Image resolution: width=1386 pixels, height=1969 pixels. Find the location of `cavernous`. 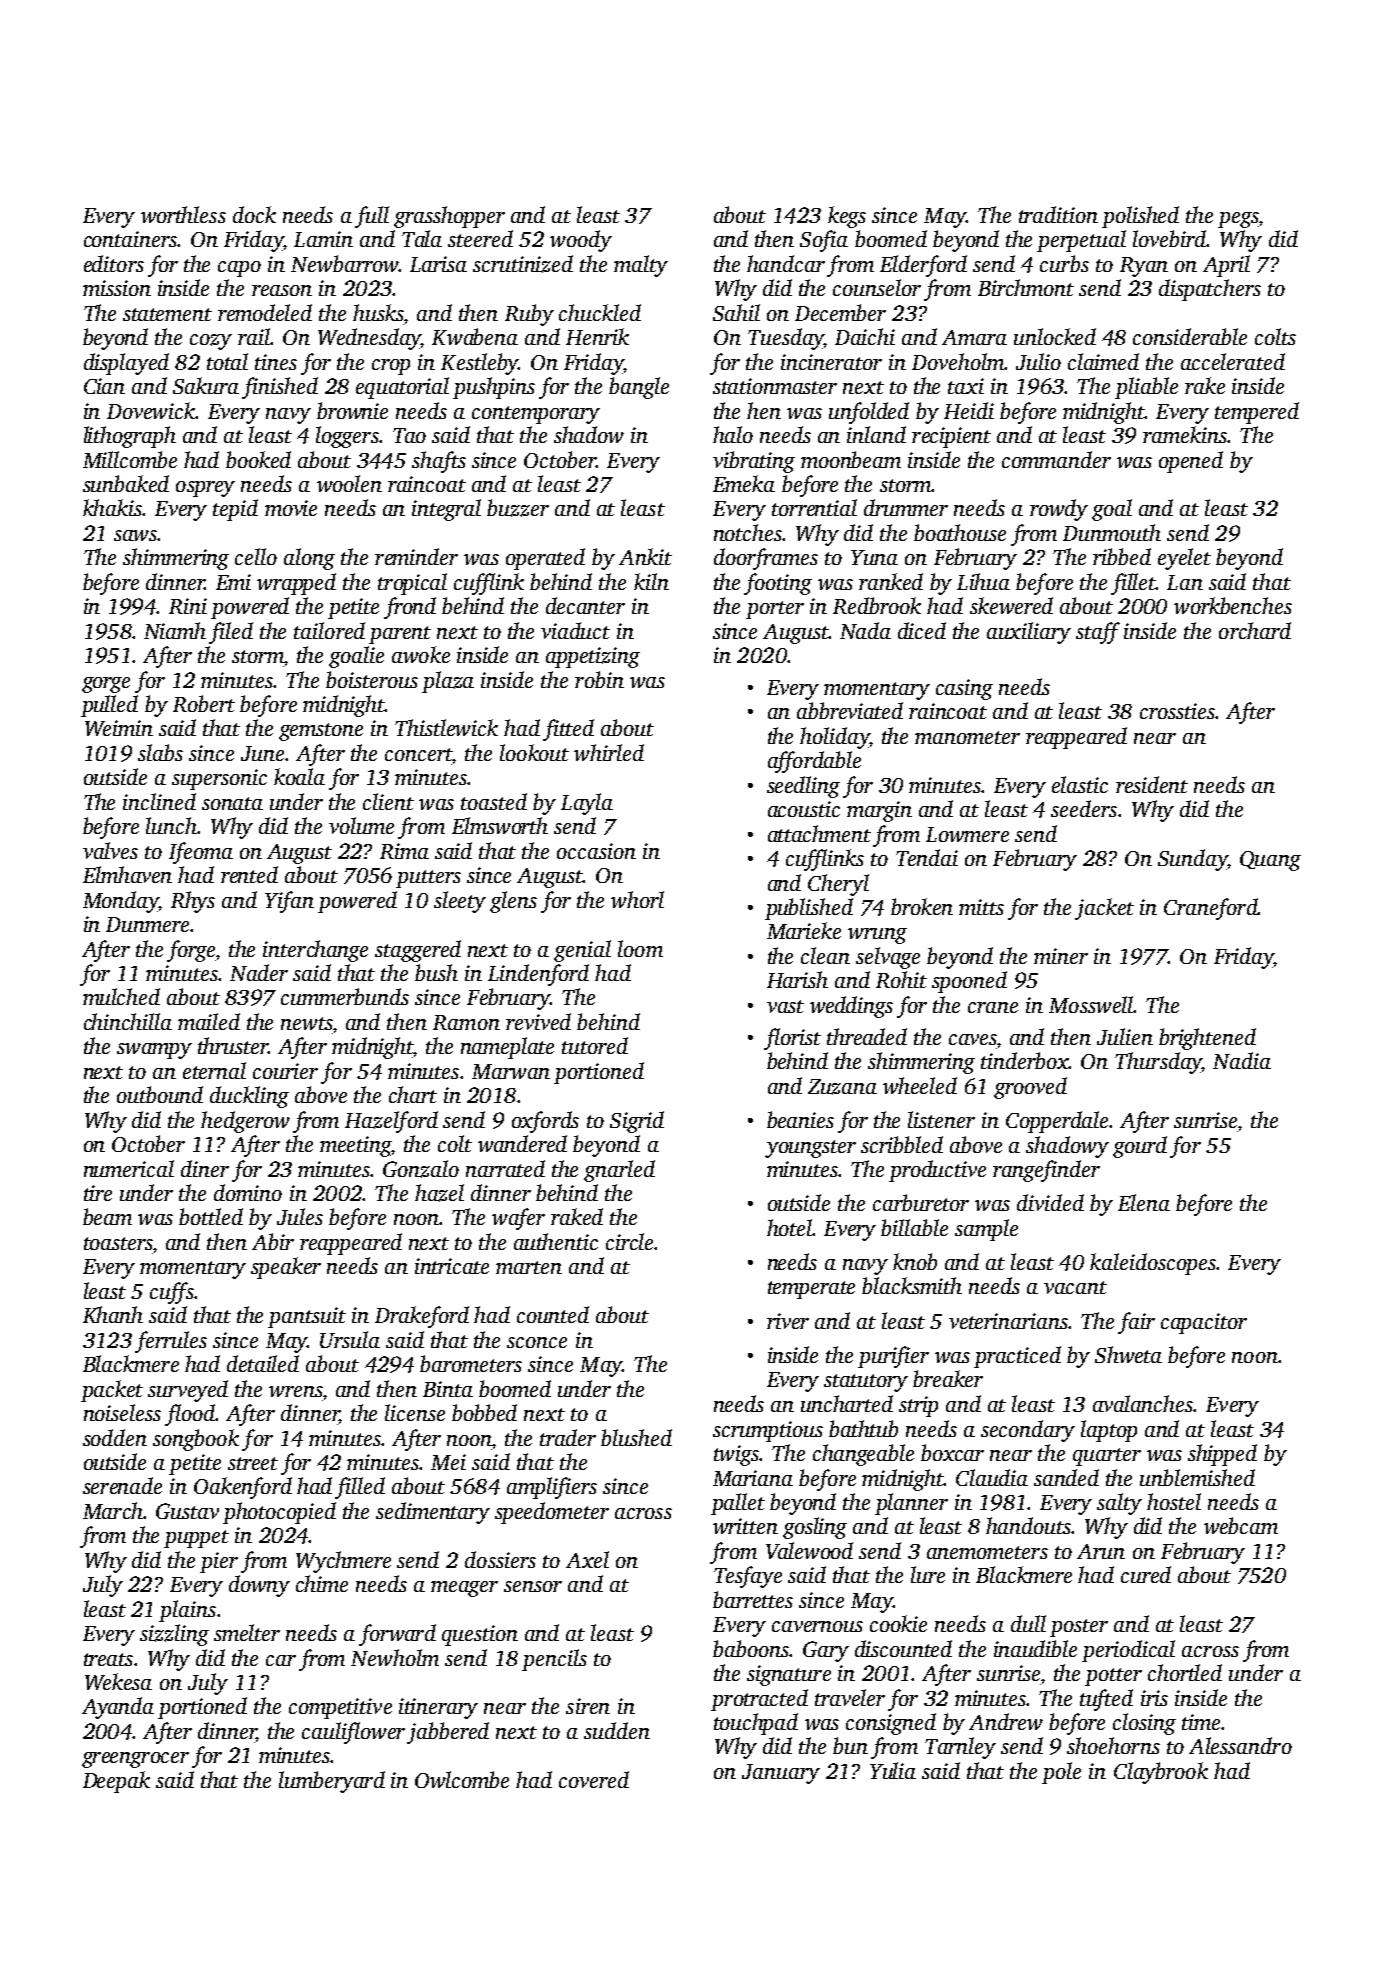

cavernous is located at coordinates (817, 1626).
